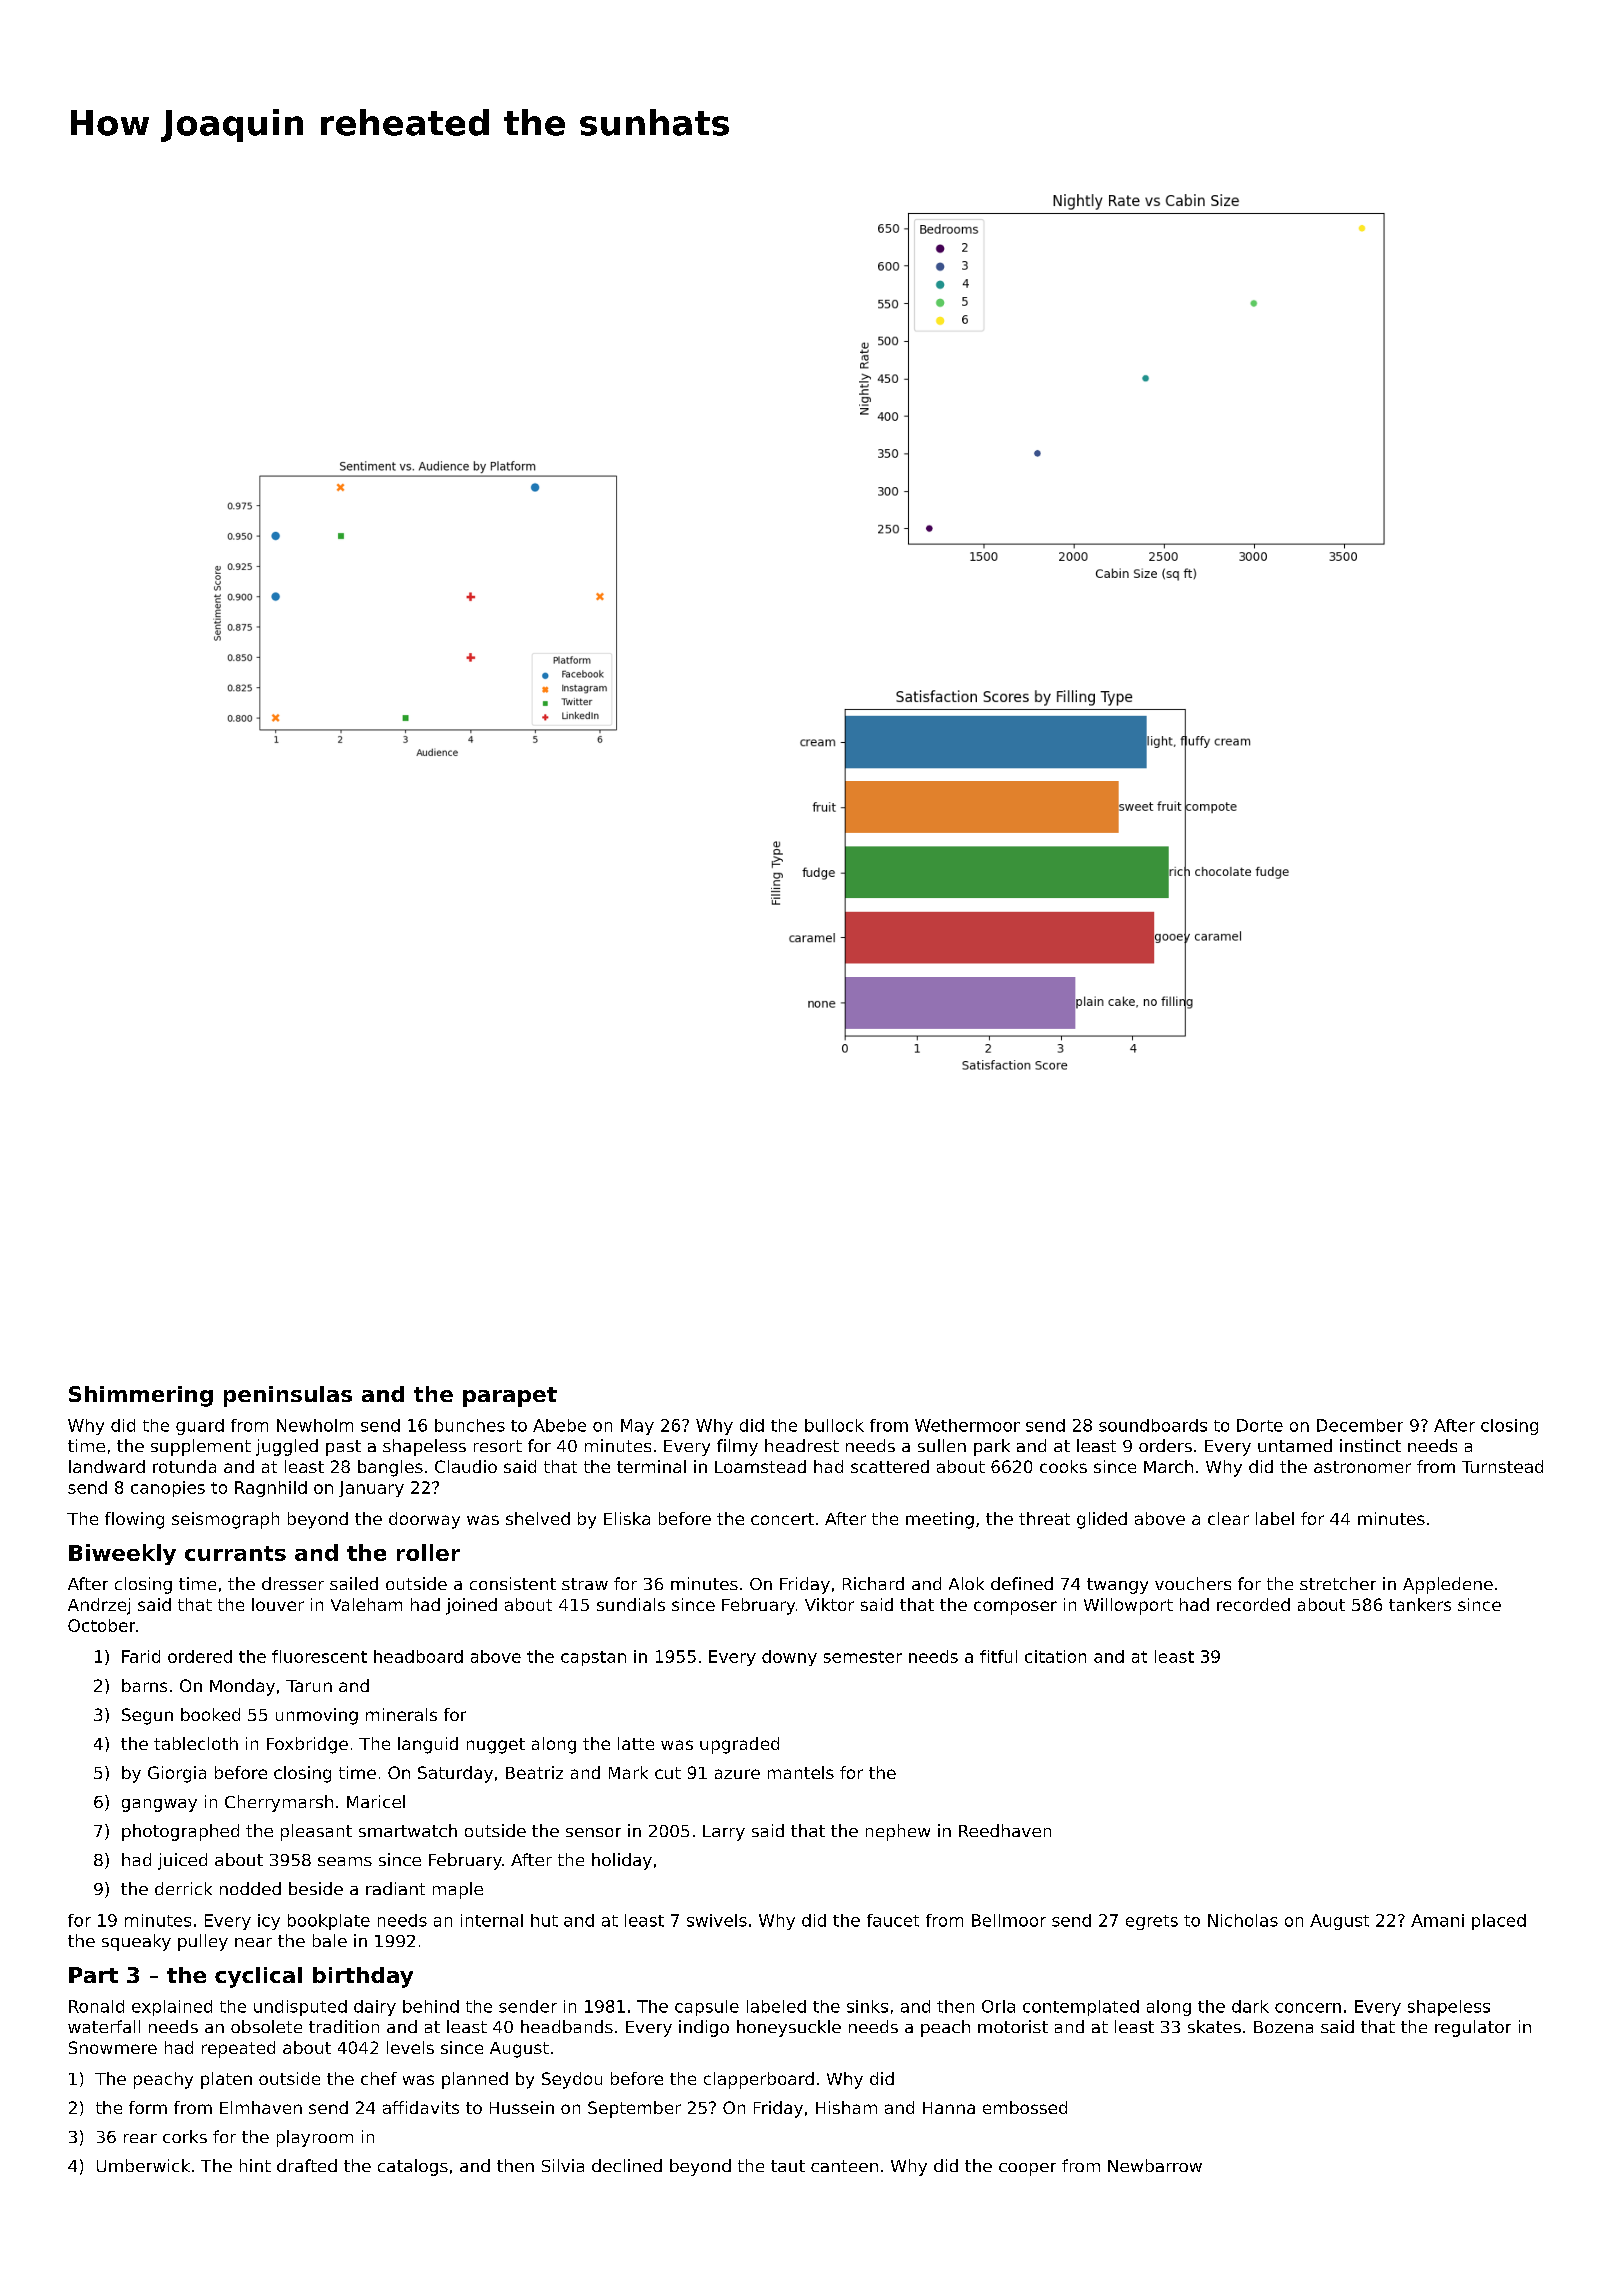 This document has height=2292, width=1620. I want to click on clapperboard, so click(759, 2080).
